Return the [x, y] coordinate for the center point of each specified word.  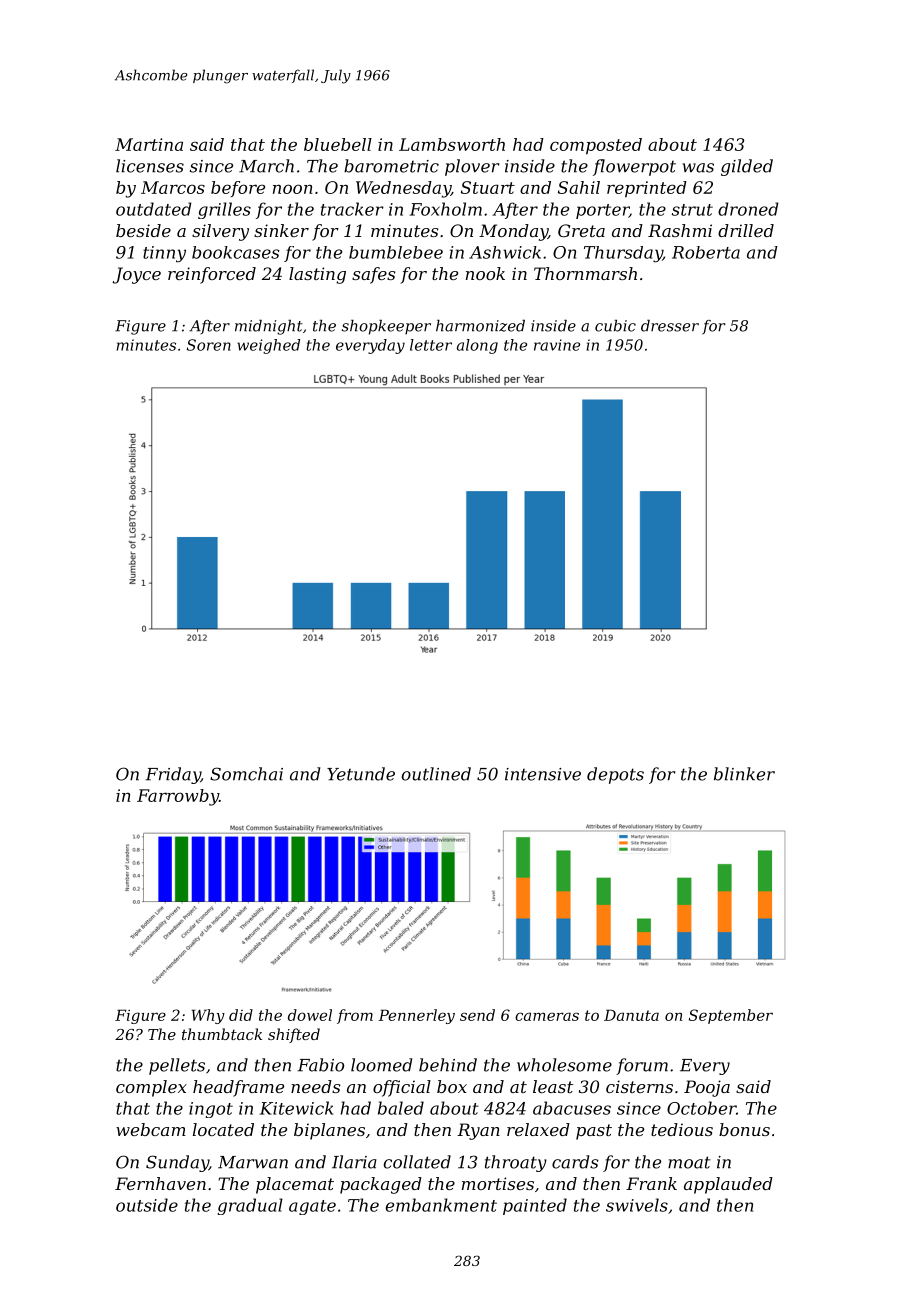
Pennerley [416, 1016]
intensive [543, 774]
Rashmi [680, 230]
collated [417, 1162]
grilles [224, 210]
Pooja [707, 1088]
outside [147, 1205]
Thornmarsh [585, 273]
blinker [744, 774]
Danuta [631, 1015]
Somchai [246, 774]
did [241, 1015]
